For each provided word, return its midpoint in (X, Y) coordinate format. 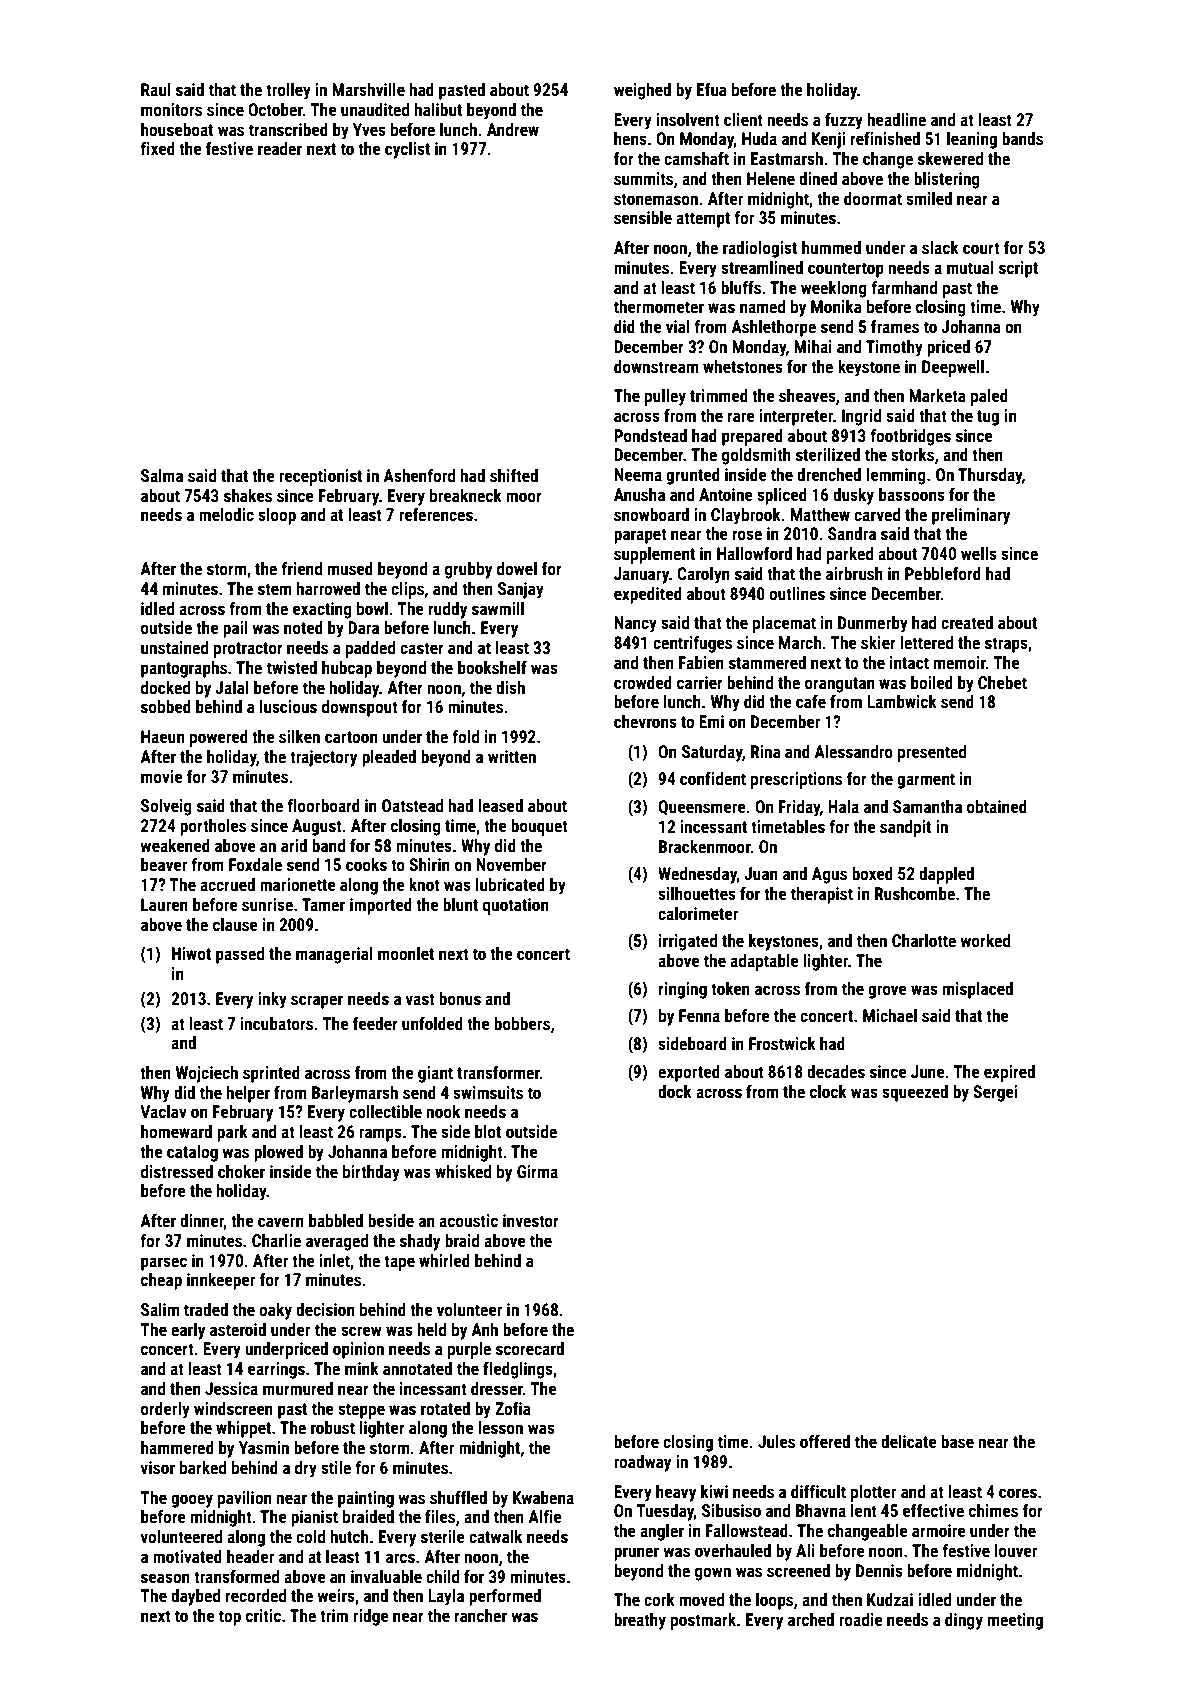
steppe (361, 1411)
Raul (156, 89)
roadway (642, 1463)
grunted (693, 476)
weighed (642, 91)
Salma (162, 475)
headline (896, 119)
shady (420, 1242)
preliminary (971, 516)
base (957, 1441)
